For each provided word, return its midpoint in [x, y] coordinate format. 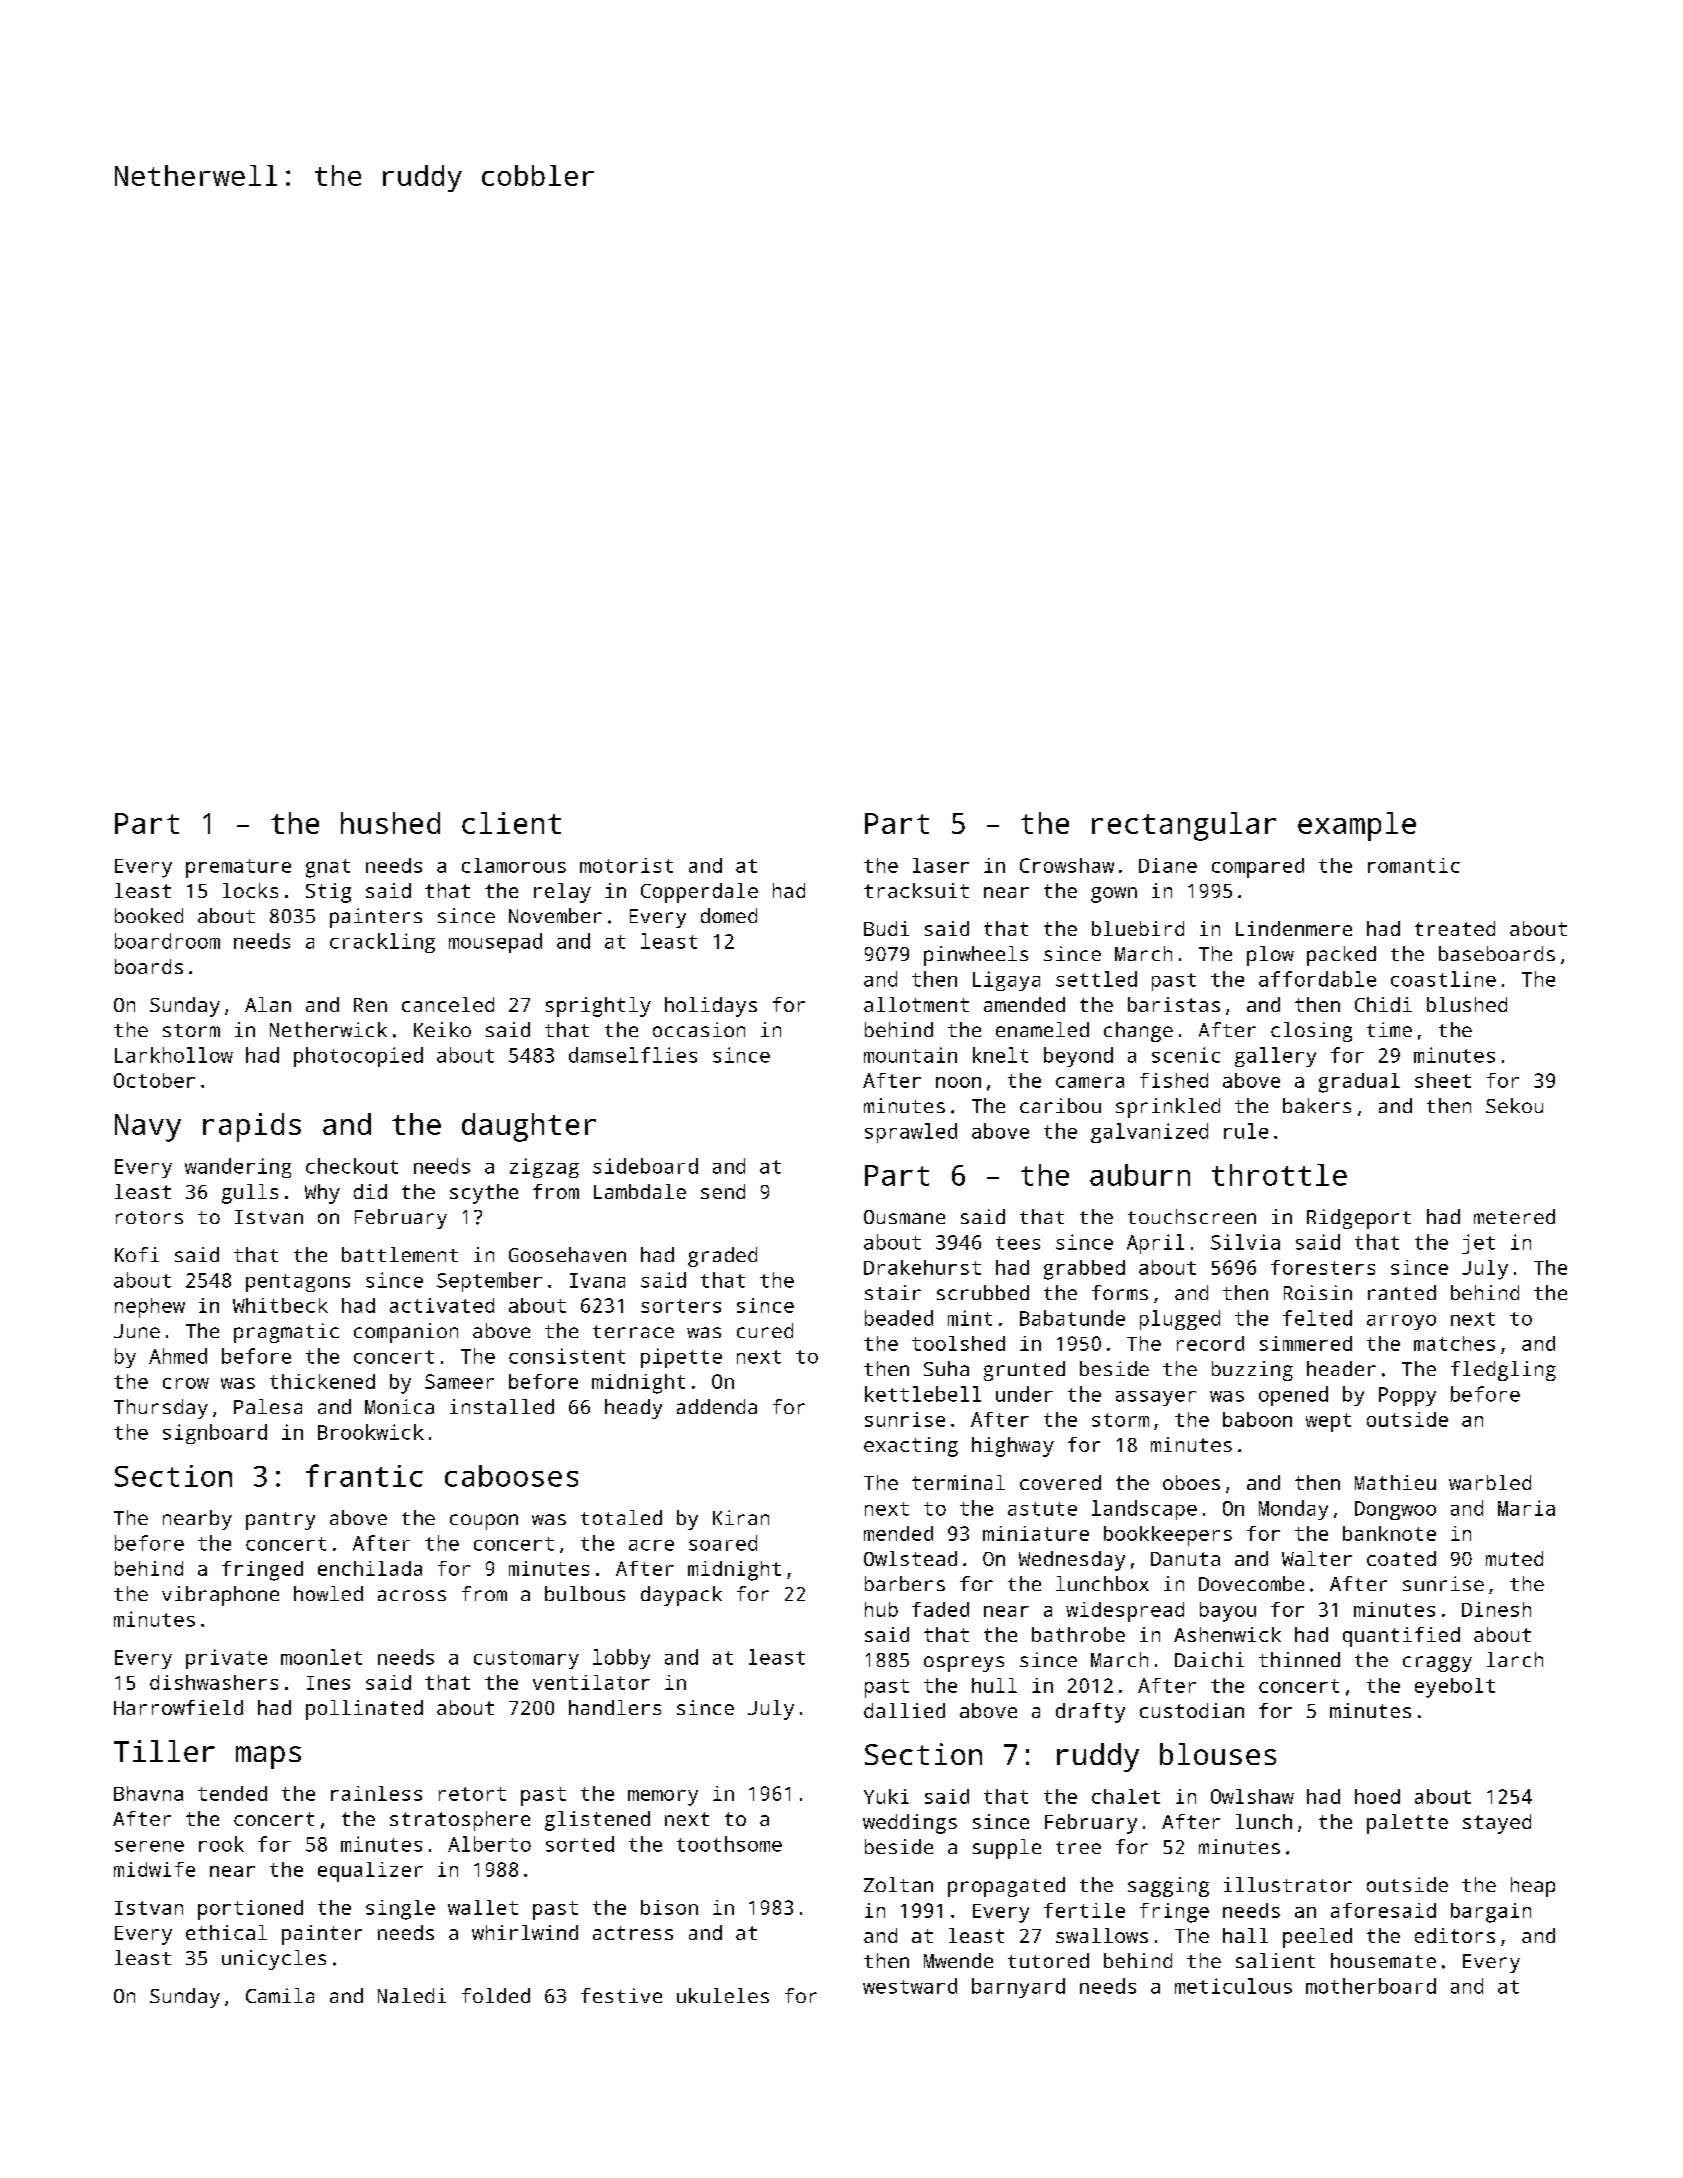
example [1357, 826]
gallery [1275, 1057]
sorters [681, 1306]
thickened [322, 1381]
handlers [615, 1707]
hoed [1377, 1796]
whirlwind [525, 1932]
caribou [1060, 1105]
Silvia [1245, 1242]
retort [472, 1794]
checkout [352, 1166]
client [511, 823]
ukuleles [723, 1995]
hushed [390, 823]
